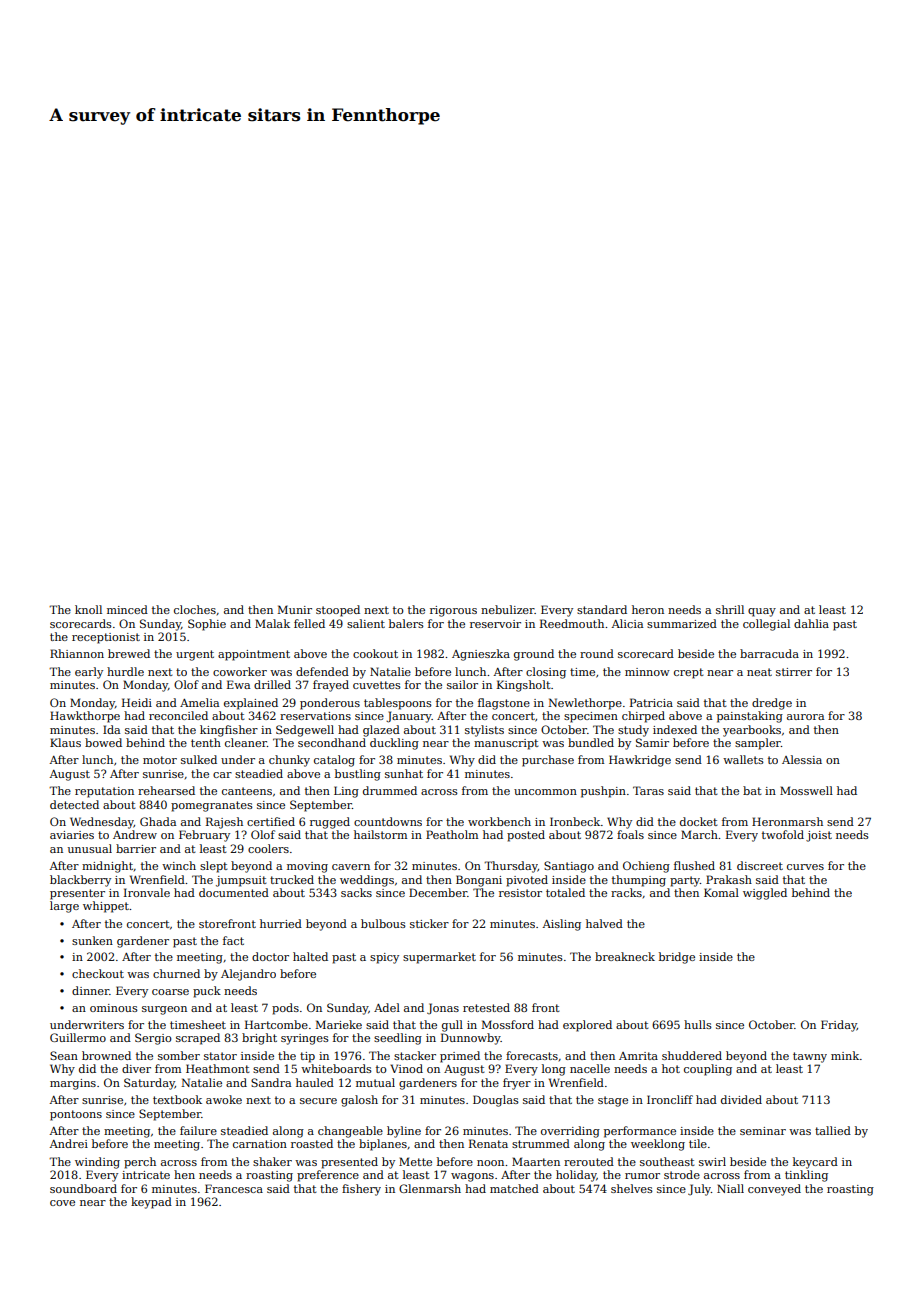  I want to click on Hawkridge, so click(640, 761).
